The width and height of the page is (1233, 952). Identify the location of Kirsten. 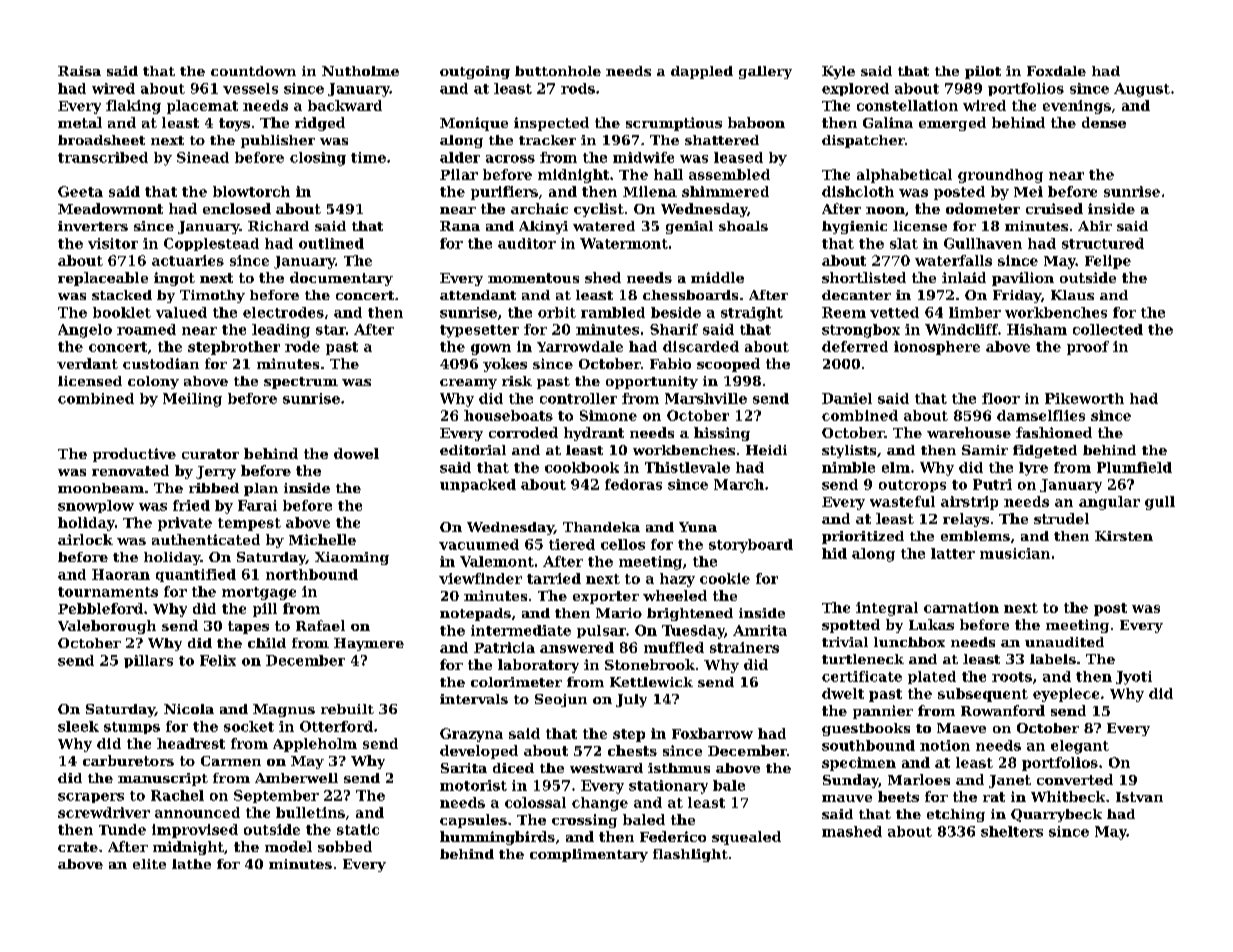
(1124, 536).
